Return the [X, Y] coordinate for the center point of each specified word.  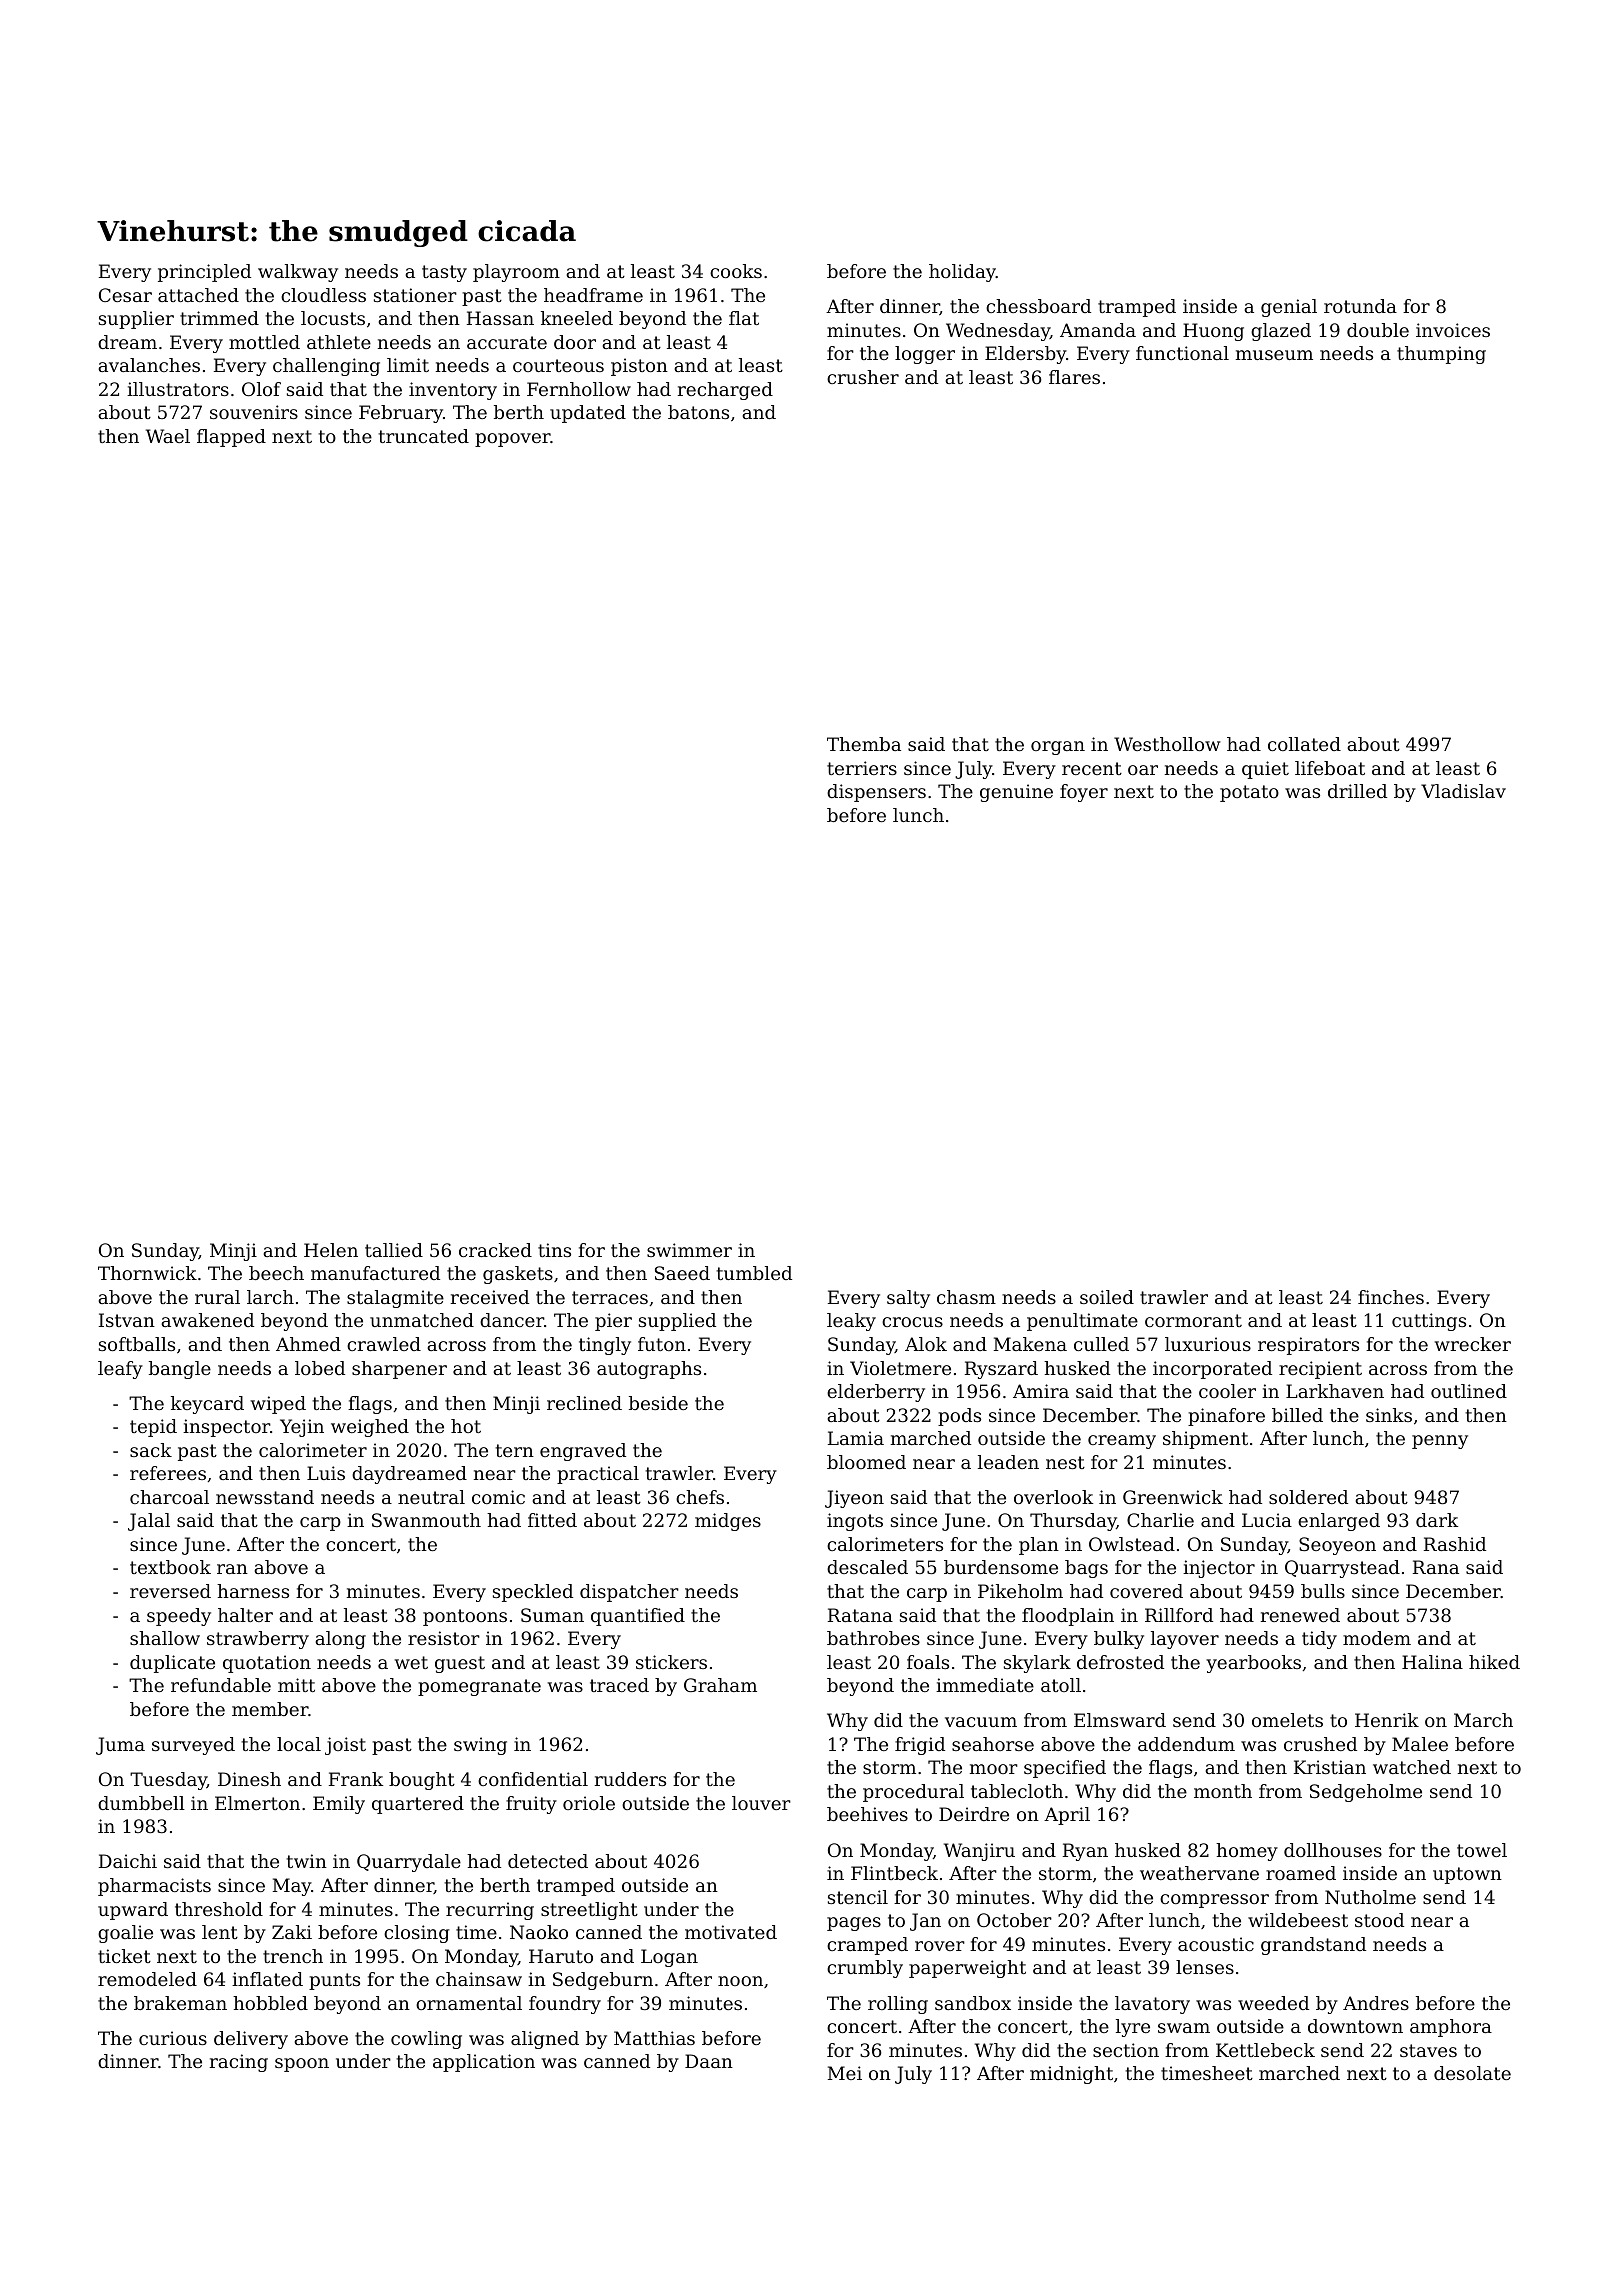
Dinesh [249, 1779]
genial [1289, 308]
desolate [1472, 2073]
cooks [736, 271]
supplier [136, 320]
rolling [898, 2005]
